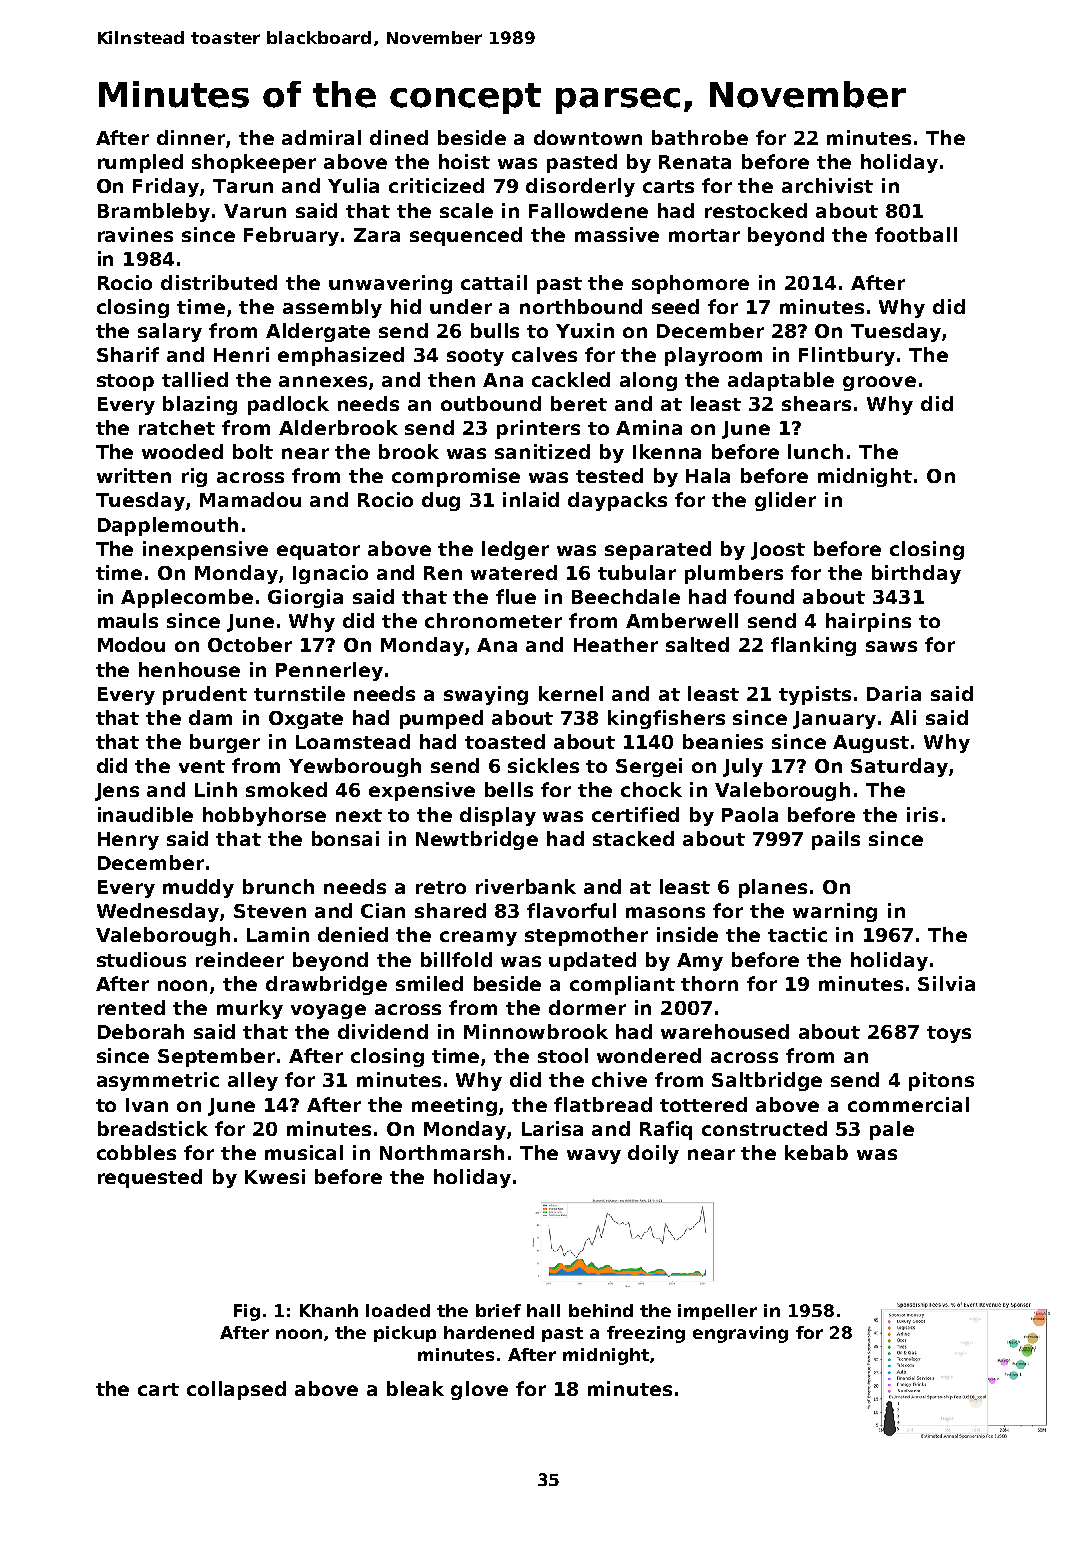  I want to click on thorn, so click(709, 983).
